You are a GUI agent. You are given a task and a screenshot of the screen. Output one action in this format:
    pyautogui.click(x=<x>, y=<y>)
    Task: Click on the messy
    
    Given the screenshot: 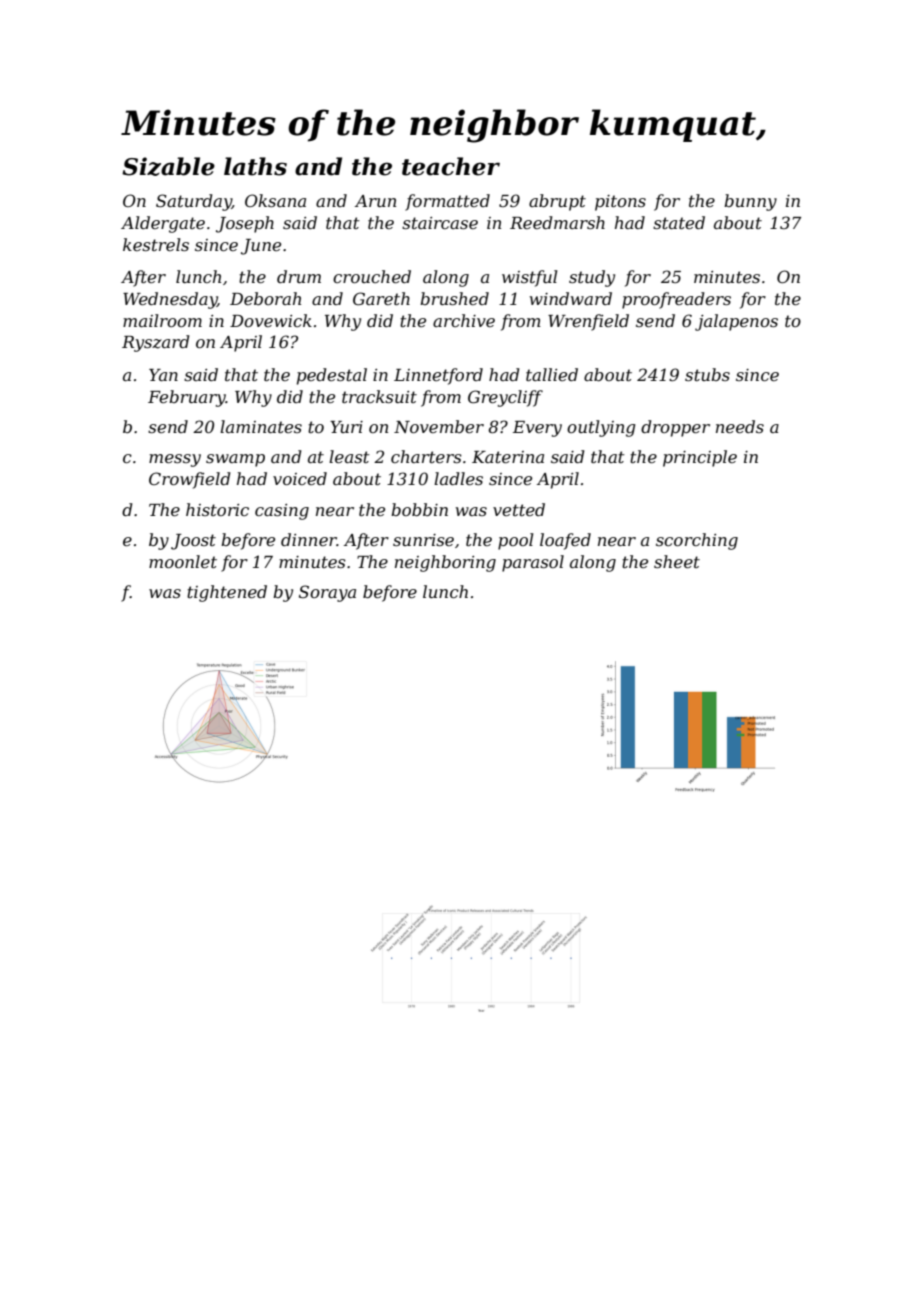 What is the action you would take?
    pyautogui.click(x=175, y=460)
